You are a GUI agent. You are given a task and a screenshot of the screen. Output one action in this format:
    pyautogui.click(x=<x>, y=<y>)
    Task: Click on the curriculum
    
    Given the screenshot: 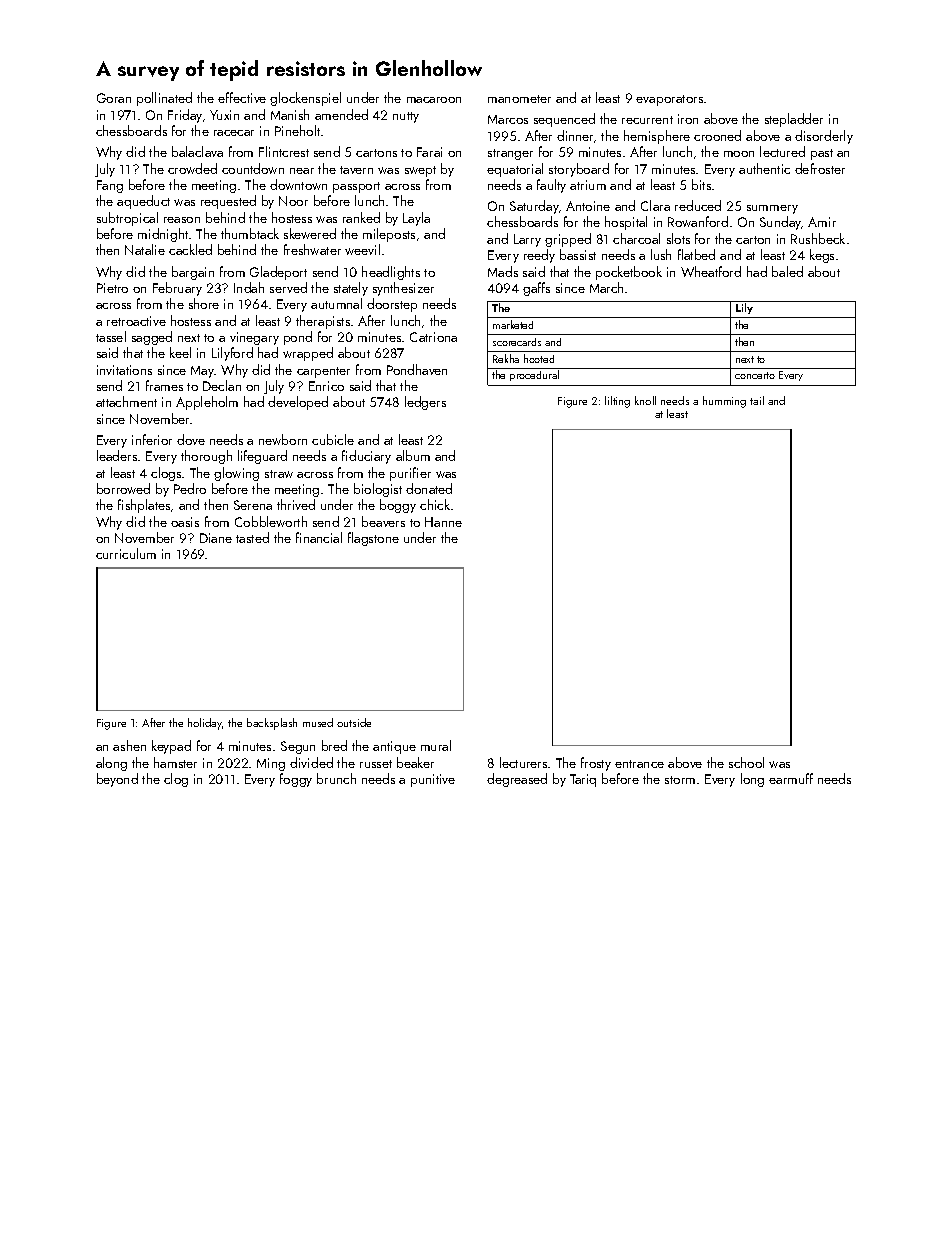 What is the action you would take?
    pyautogui.click(x=126, y=553)
